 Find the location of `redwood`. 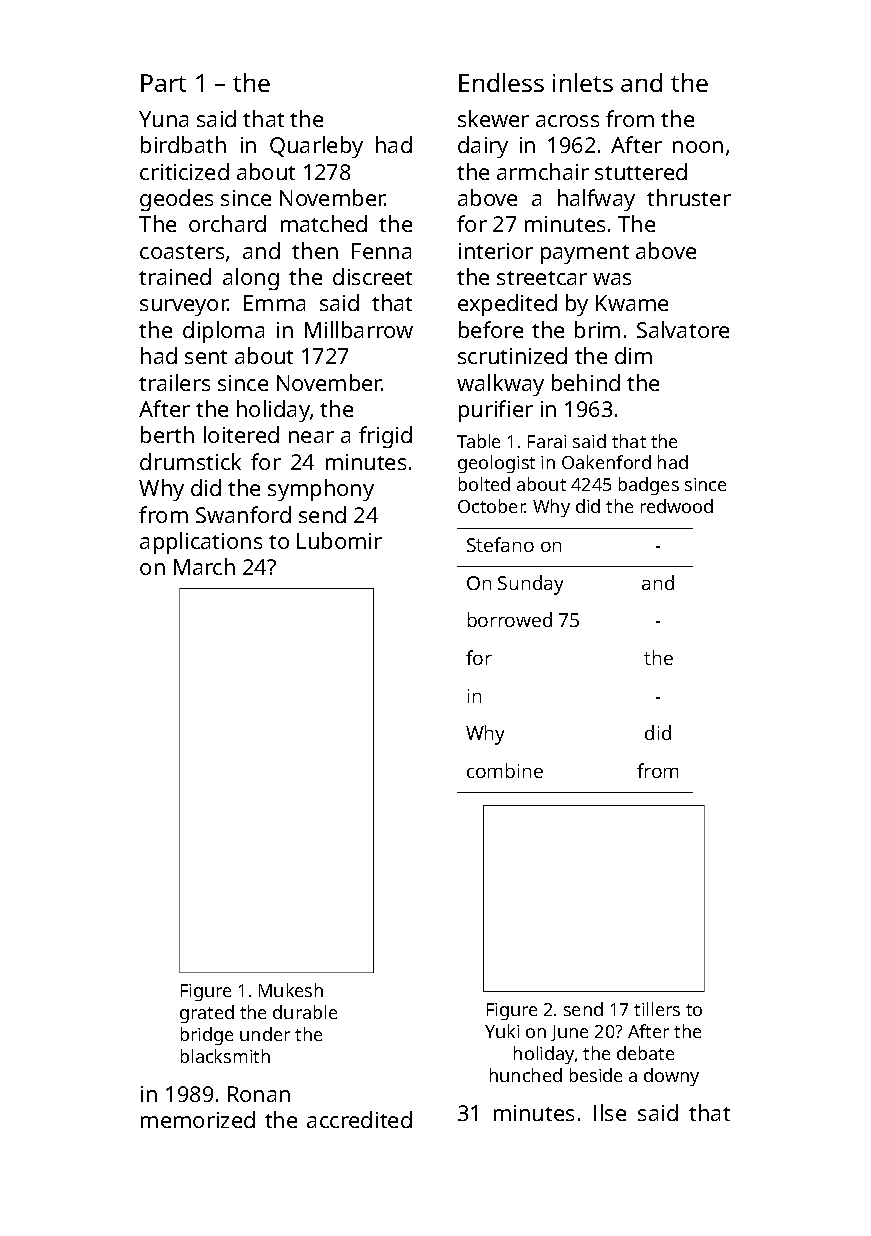

redwood is located at coordinates (677, 506).
